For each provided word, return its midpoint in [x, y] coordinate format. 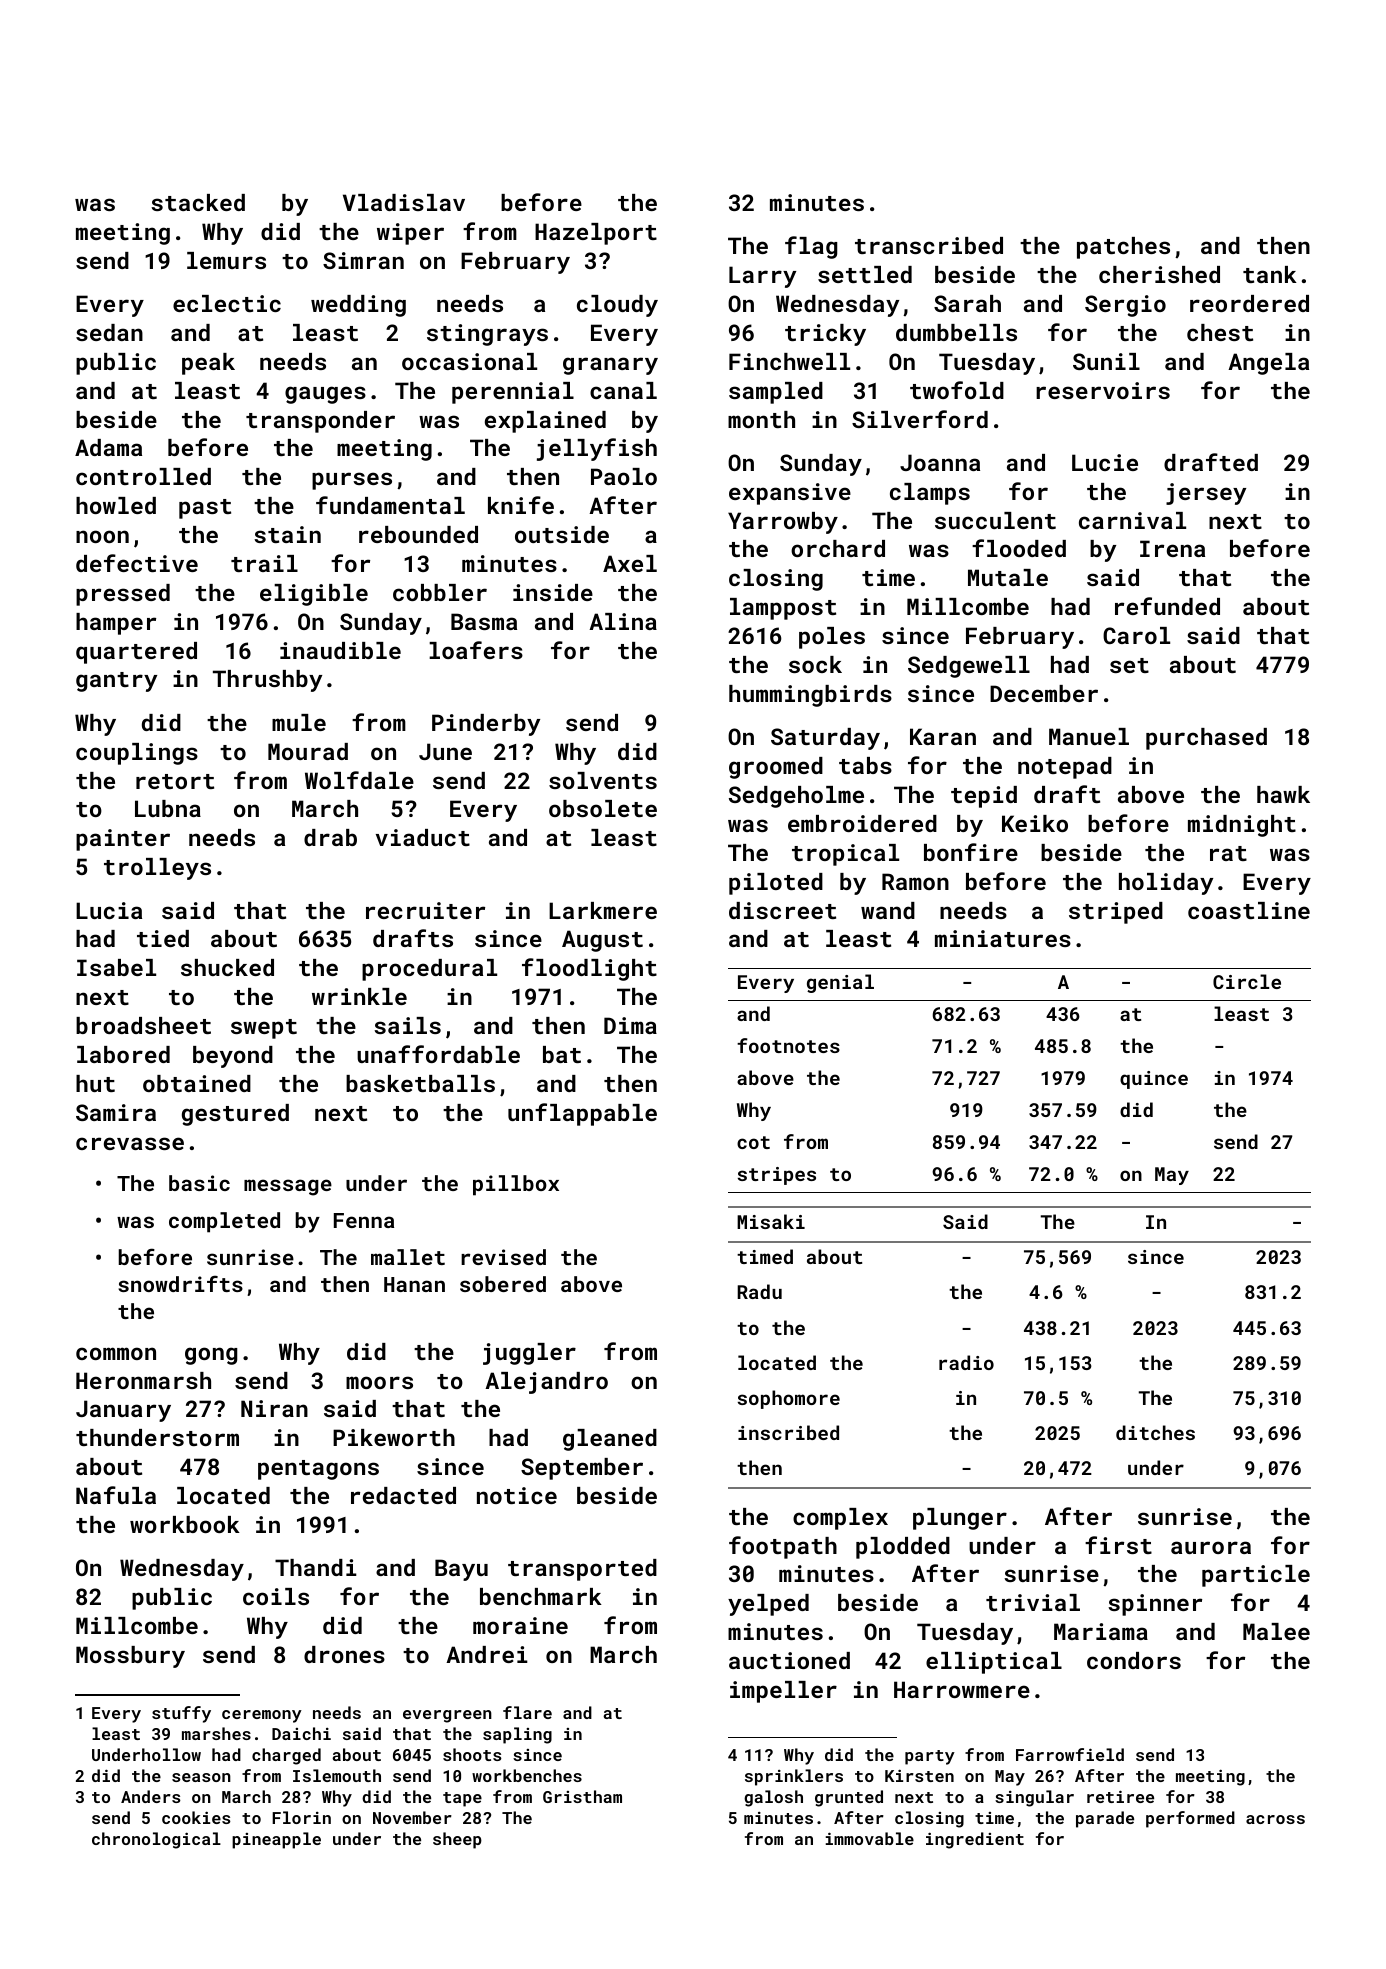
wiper [410, 234]
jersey [1206, 494]
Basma [484, 621]
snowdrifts [180, 1283]
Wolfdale [359, 780]
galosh [773, 1798]
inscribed [788, 1432]
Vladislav [404, 202]
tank [1270, 274]
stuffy [181, 1714]
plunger [960, 1519]
